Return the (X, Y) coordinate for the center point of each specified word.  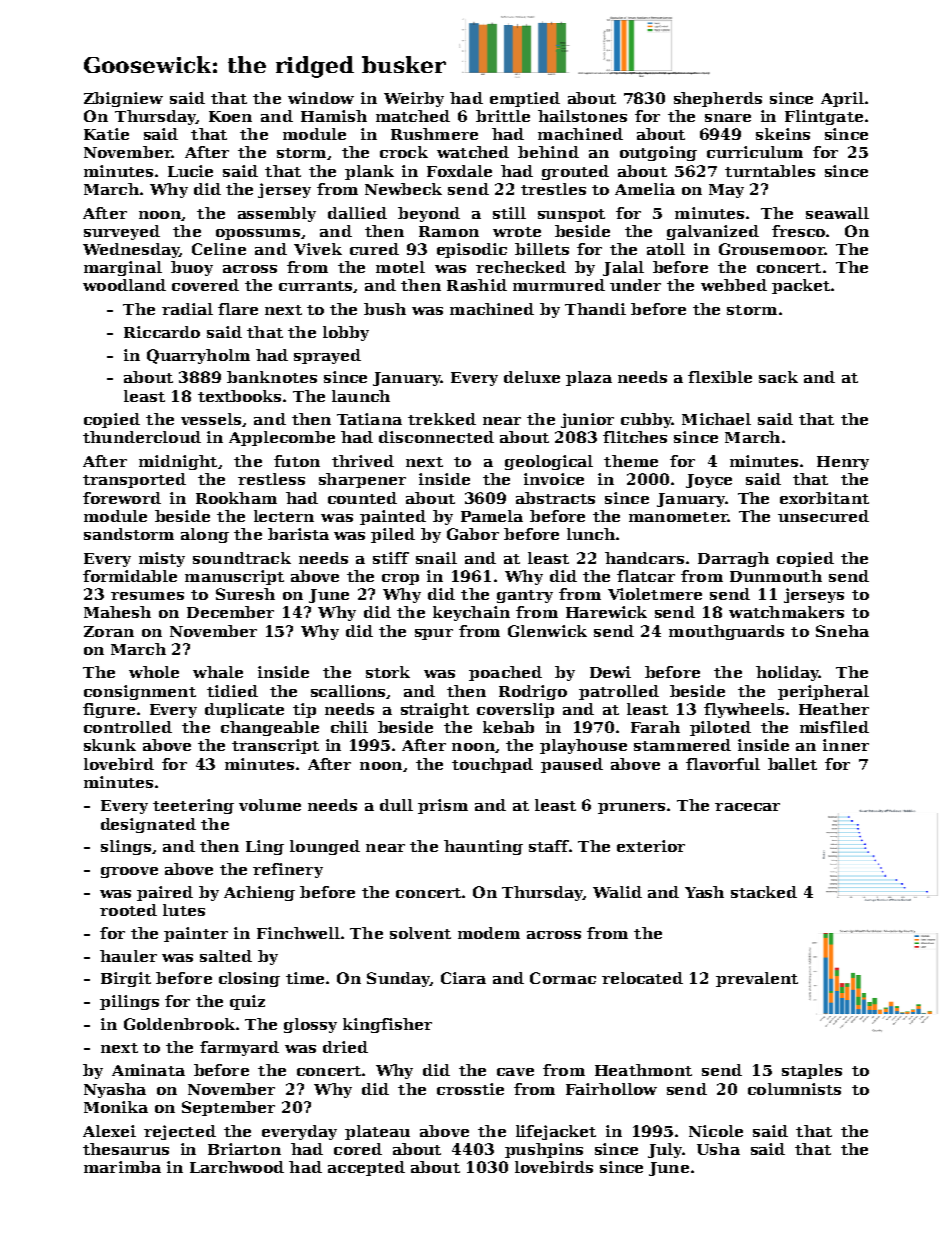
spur (434, 634)
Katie (106, 134)
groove (129, 872)
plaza (589, 378)
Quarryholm (198, 356)
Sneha (842, 631)
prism (443, 806)
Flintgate (824, 117)
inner (846, 745)
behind (548, 152)
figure (109, 710)
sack (778, 377)
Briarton (244, 1149)
